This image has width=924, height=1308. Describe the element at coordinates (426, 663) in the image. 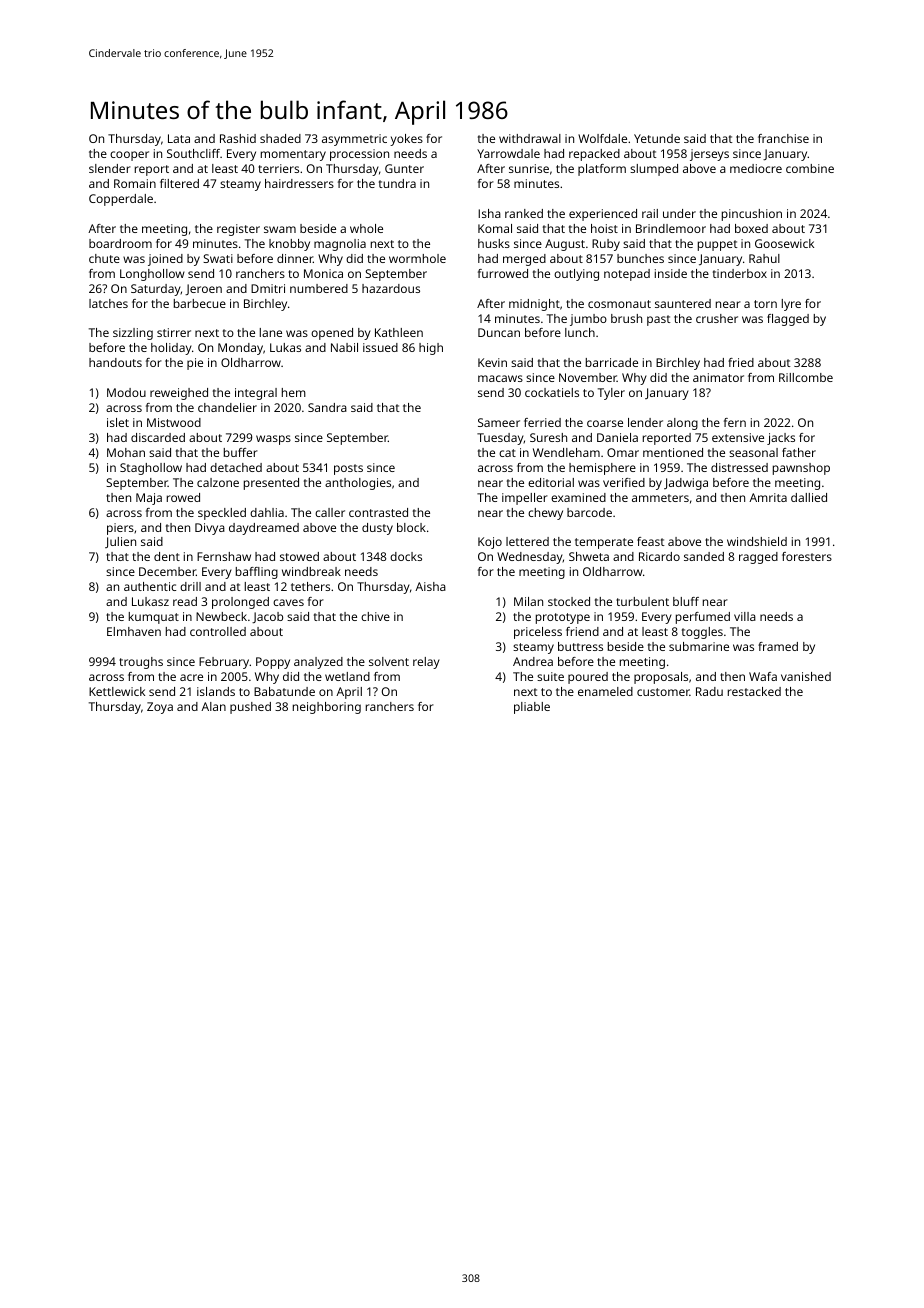

I see `relay` at that location.
